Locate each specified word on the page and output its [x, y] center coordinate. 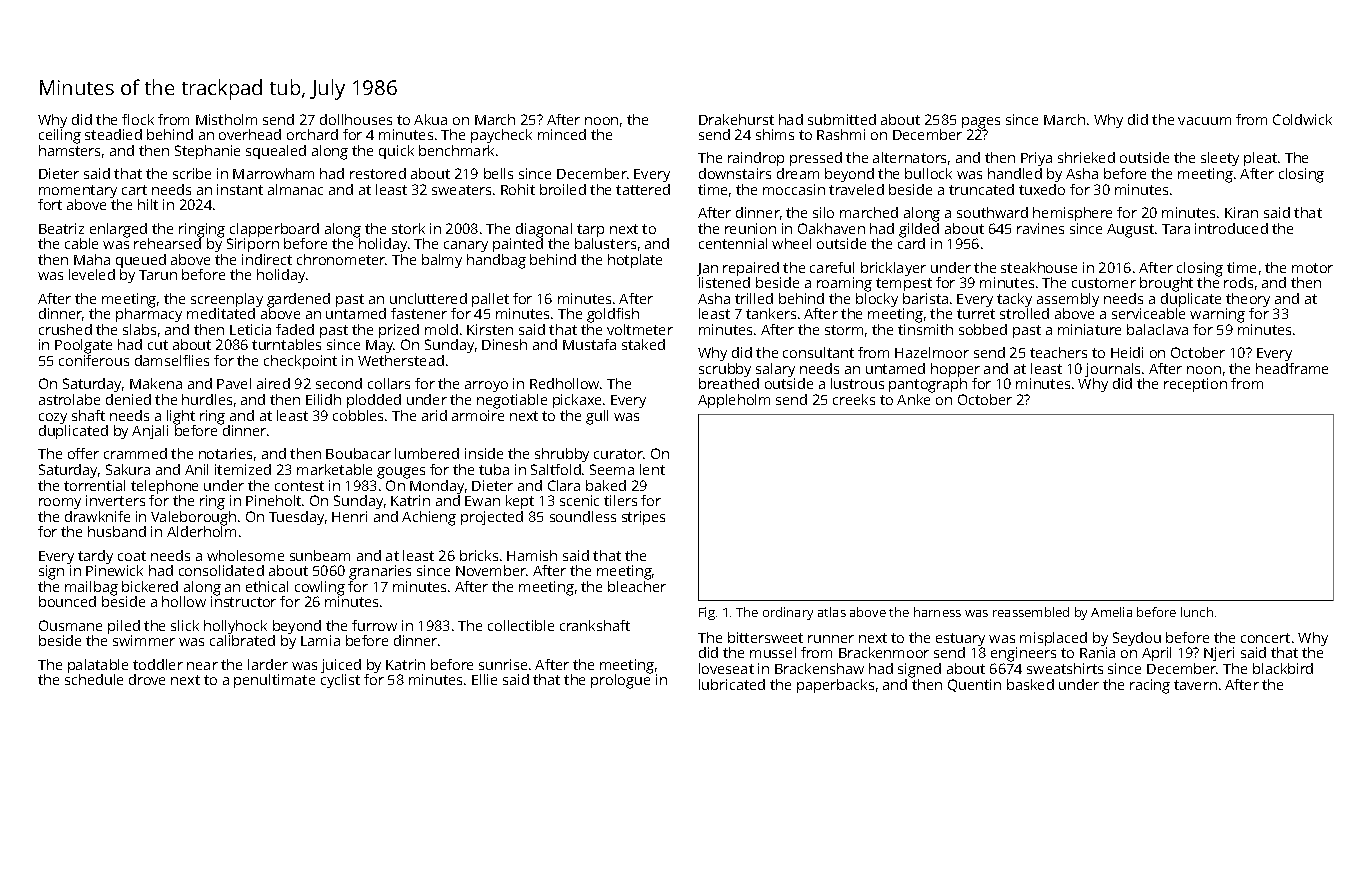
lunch [1197, 612]
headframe [1292, 368]
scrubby [725, 370]
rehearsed [167, 243]
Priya [1036, 159]
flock [138, 119]
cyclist [340, 681]
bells [498, 173]
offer [83, 453]
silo [823, 212]
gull [597, 417]
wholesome [245, 555]
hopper [955, 370]
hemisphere [1072, 214]
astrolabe [69, 399]
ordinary [788, 613]
